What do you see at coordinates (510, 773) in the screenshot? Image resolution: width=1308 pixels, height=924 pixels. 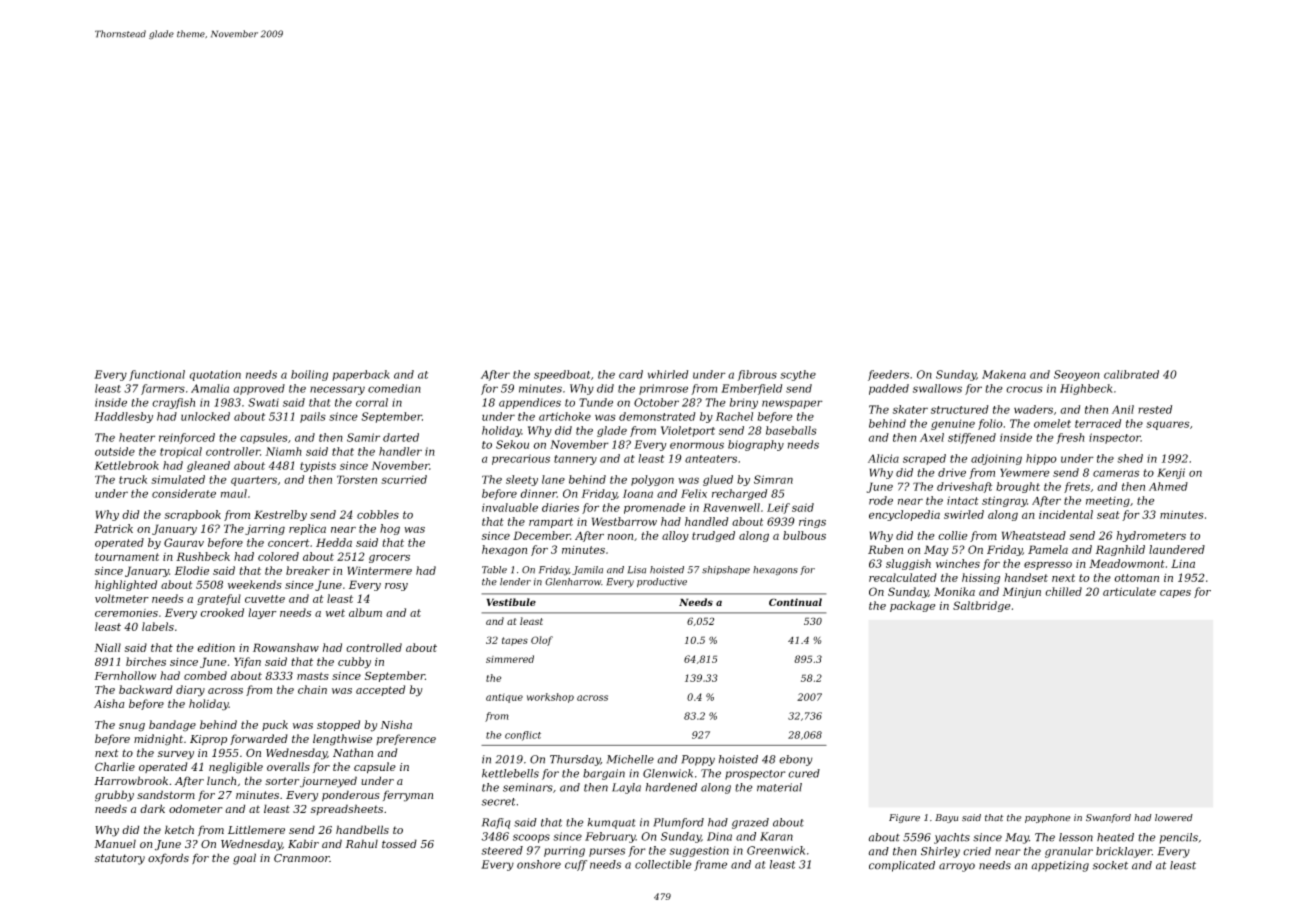 I see `kettlebells` at bounding box center [510, 773].
